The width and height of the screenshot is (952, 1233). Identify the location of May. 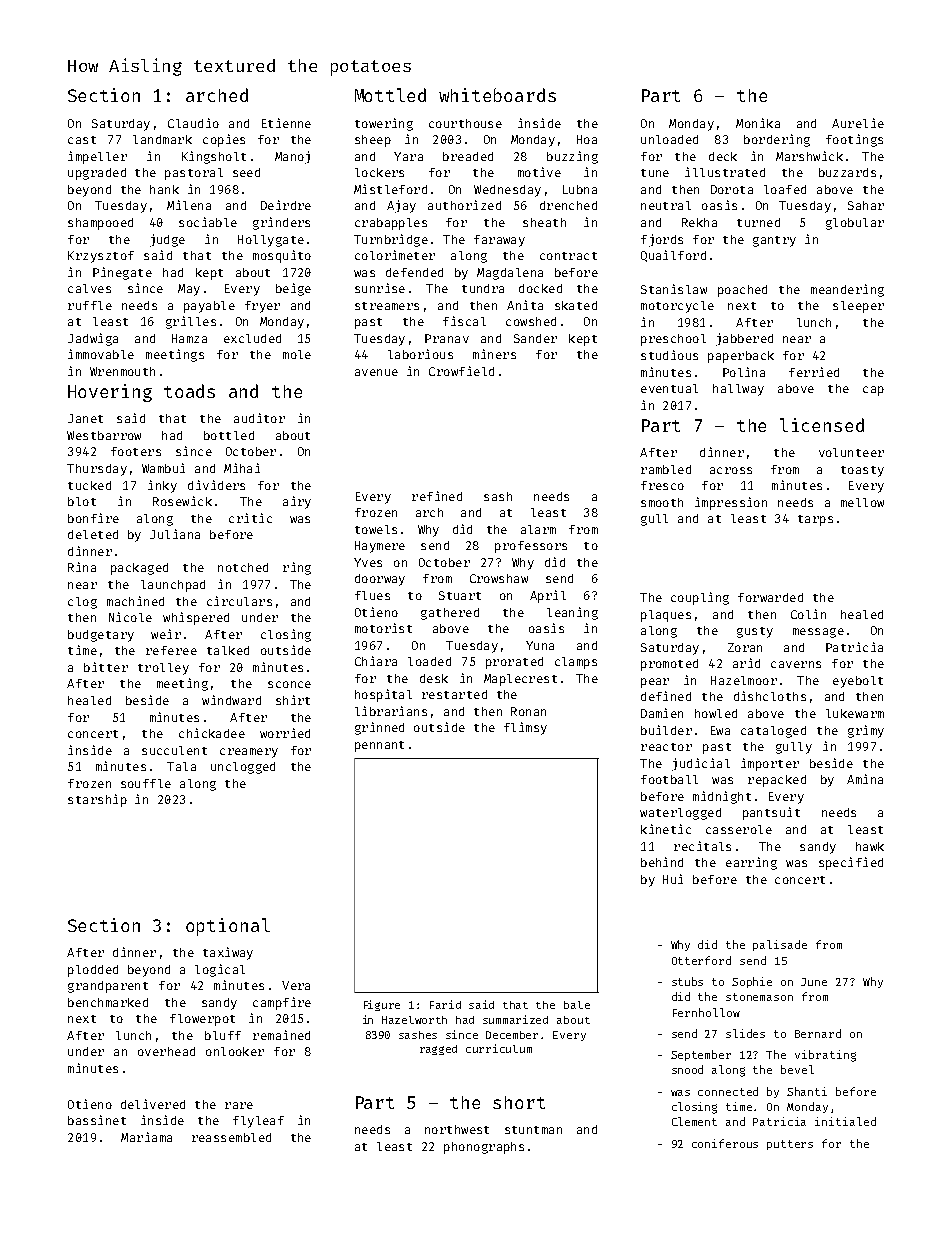
(189, 290).
